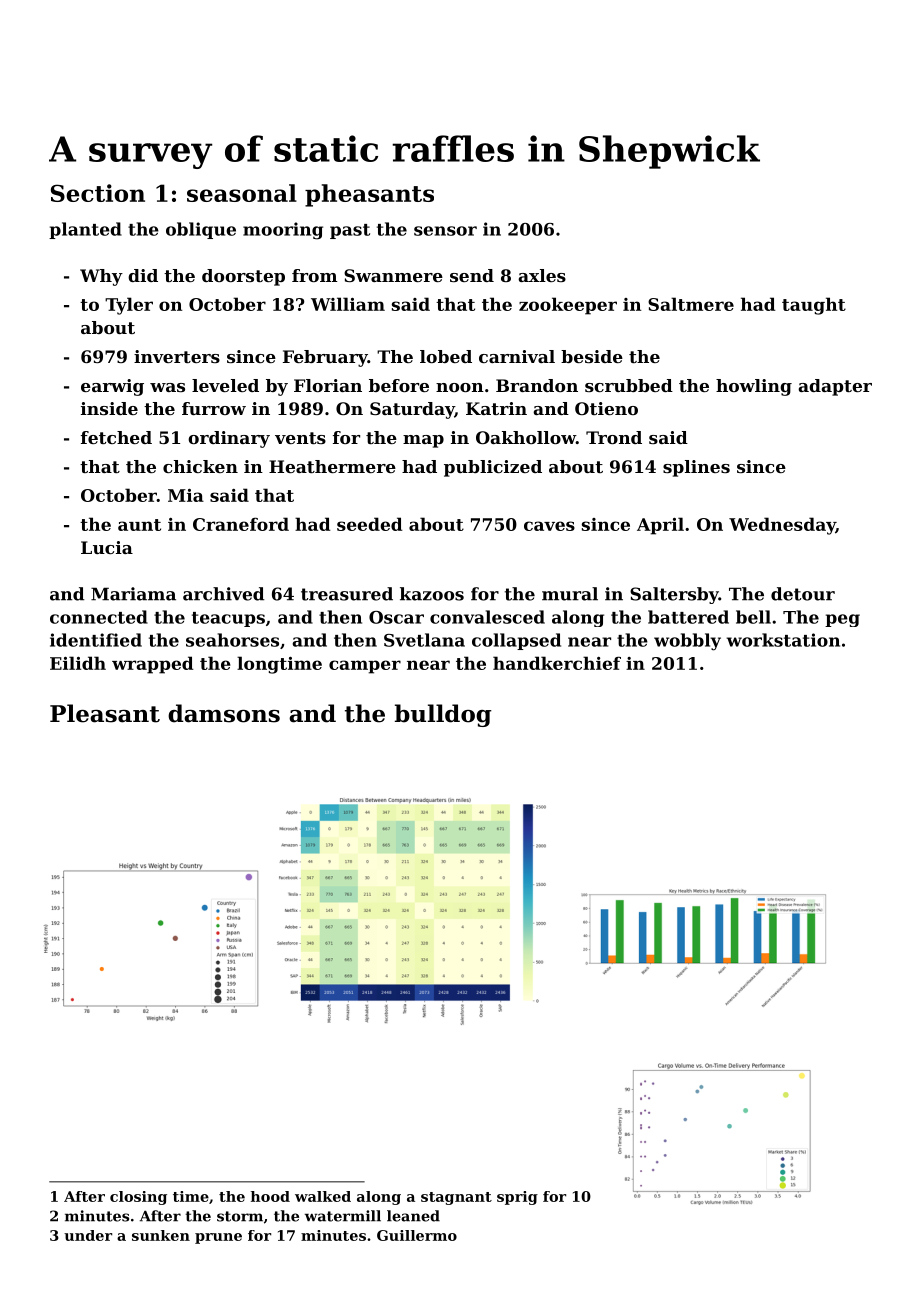 This screenshot has width=924, height=1314. Describe the element at coordinates (443, 715) in the screenshot. I see `bulldog` at that location.
